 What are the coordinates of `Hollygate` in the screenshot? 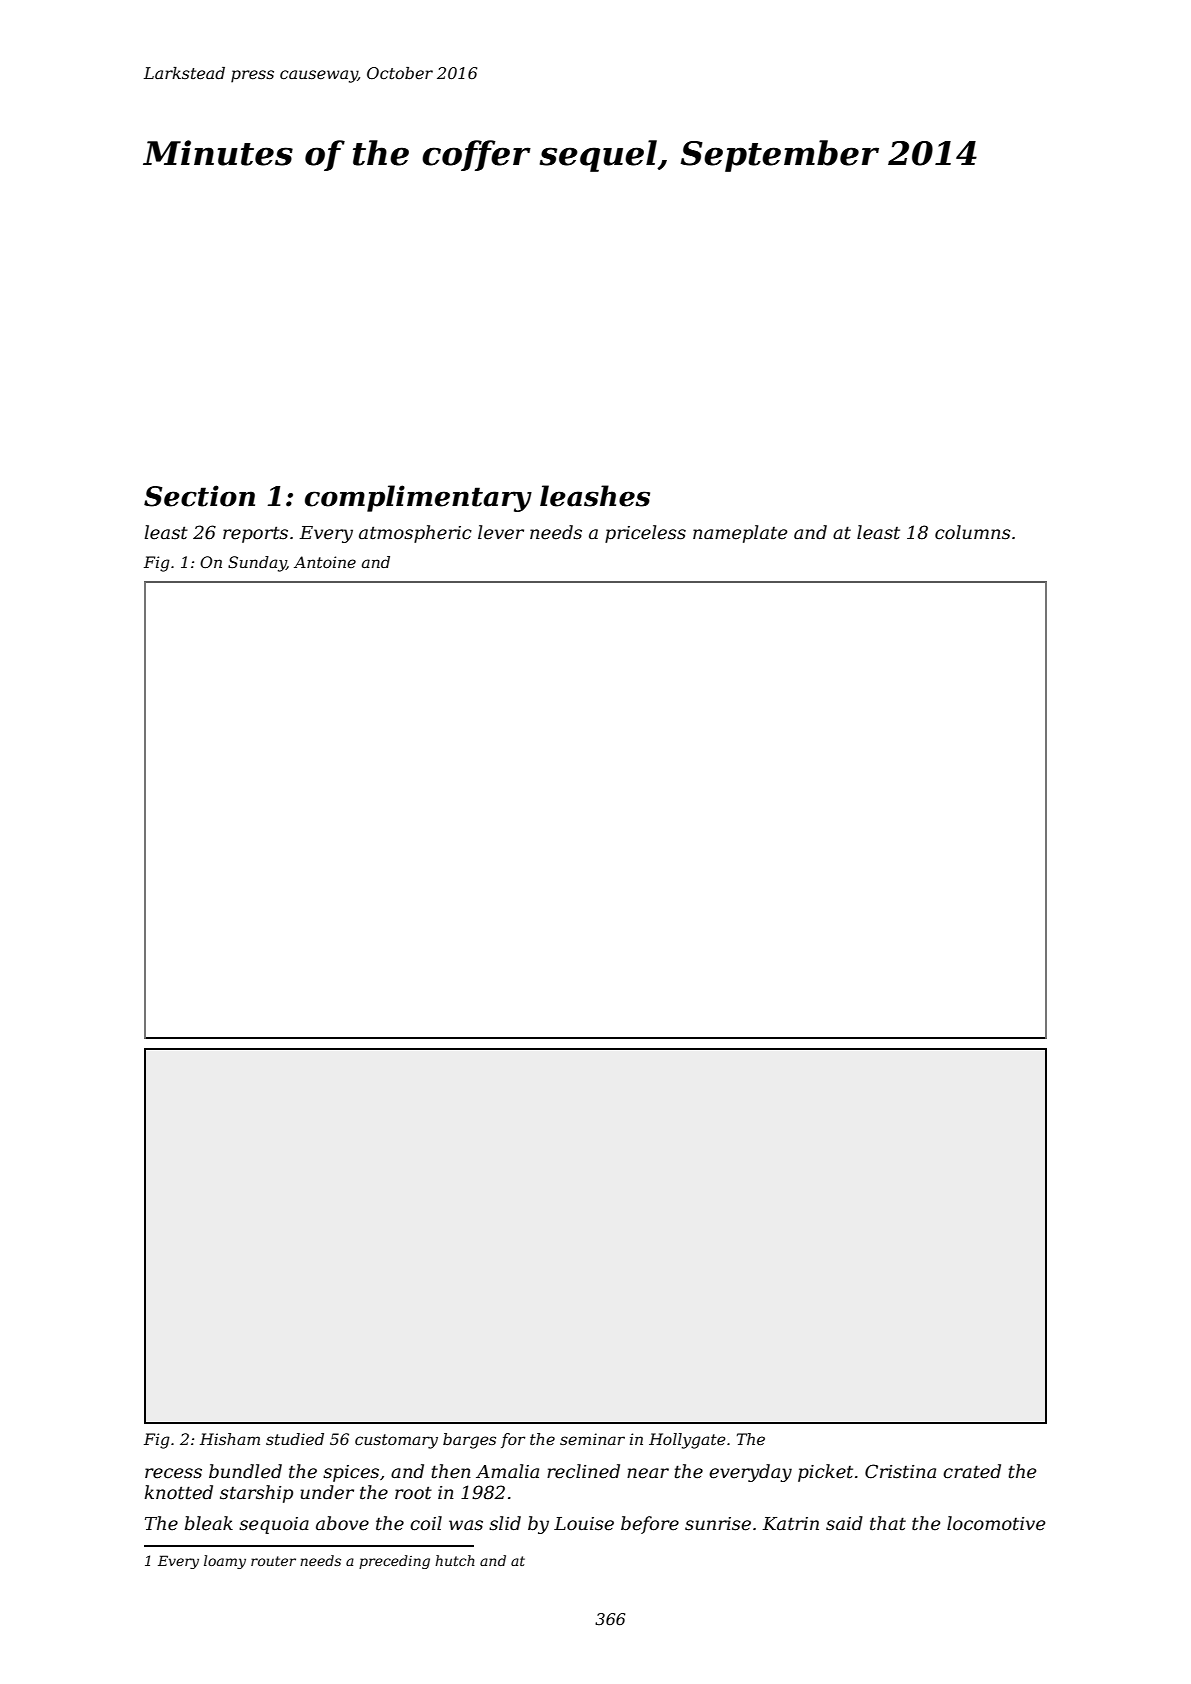 It's located at (687, 1441).
